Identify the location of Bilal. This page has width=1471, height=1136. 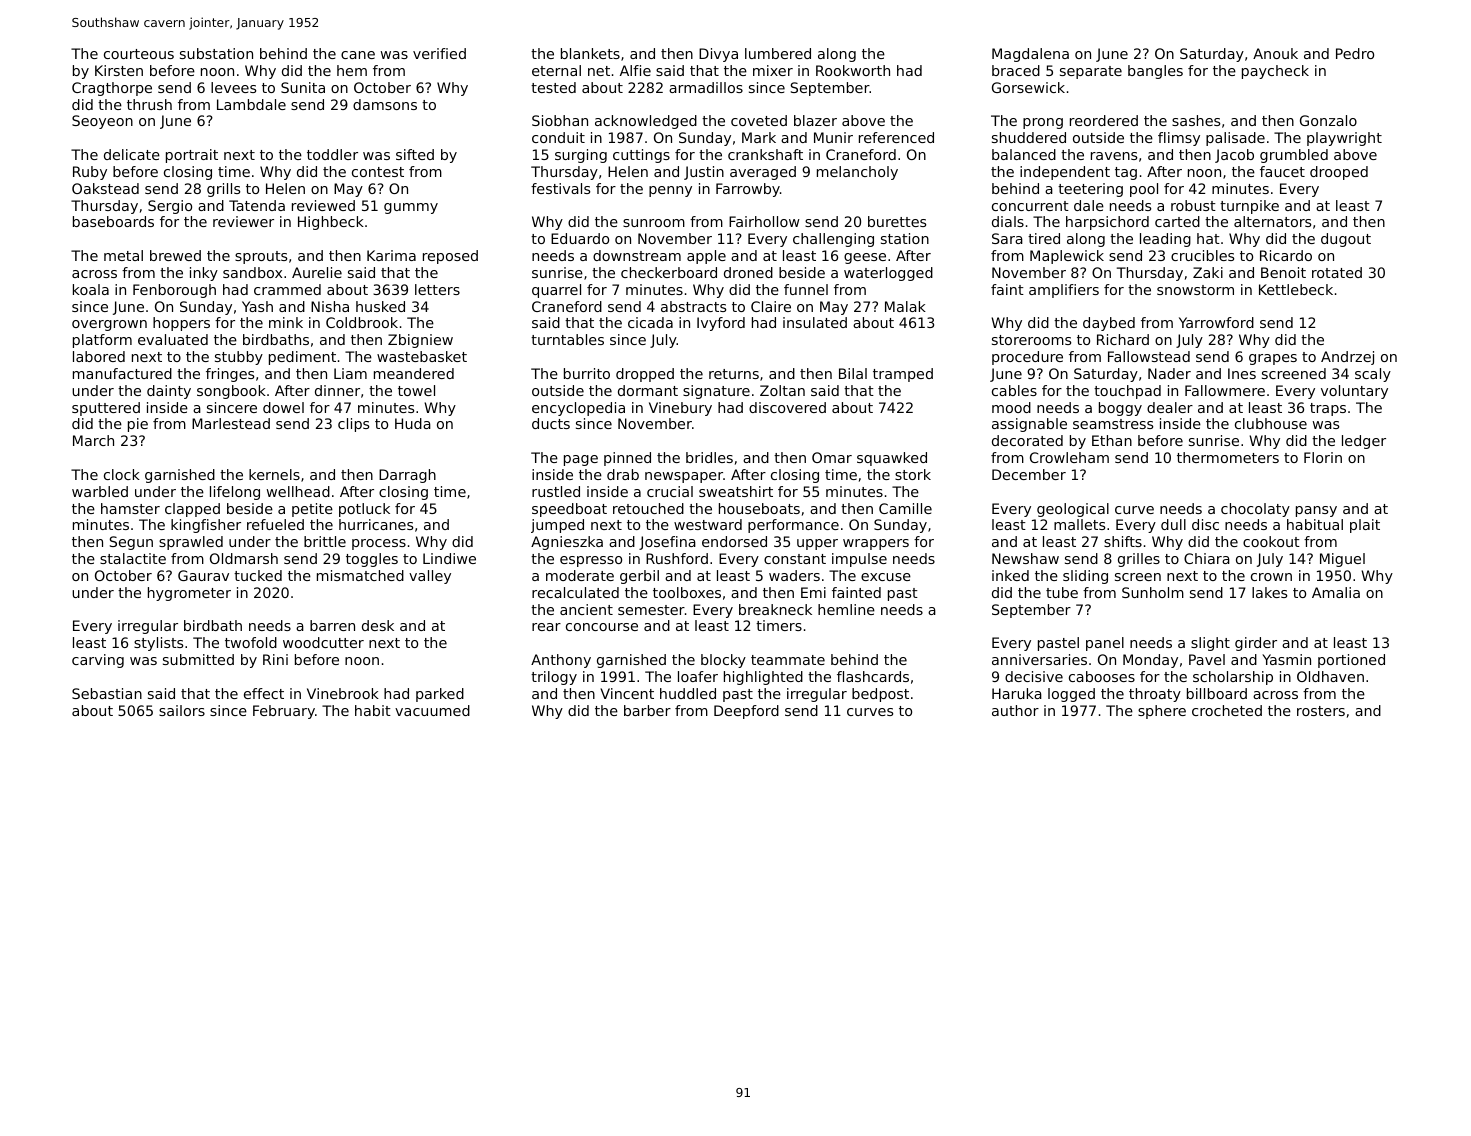
(853, 373).
